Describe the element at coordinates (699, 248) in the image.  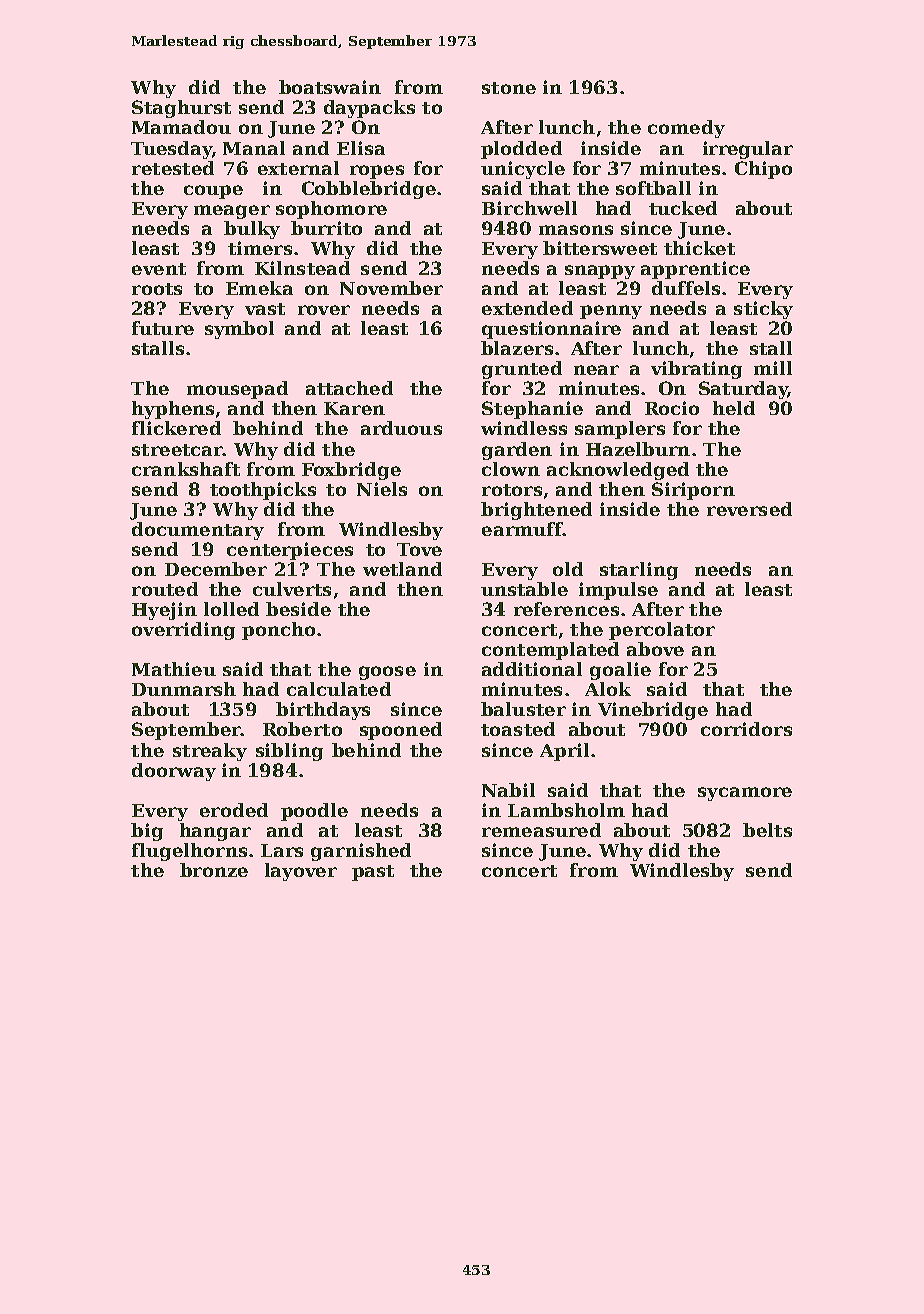
I see `thicket` at that location.
